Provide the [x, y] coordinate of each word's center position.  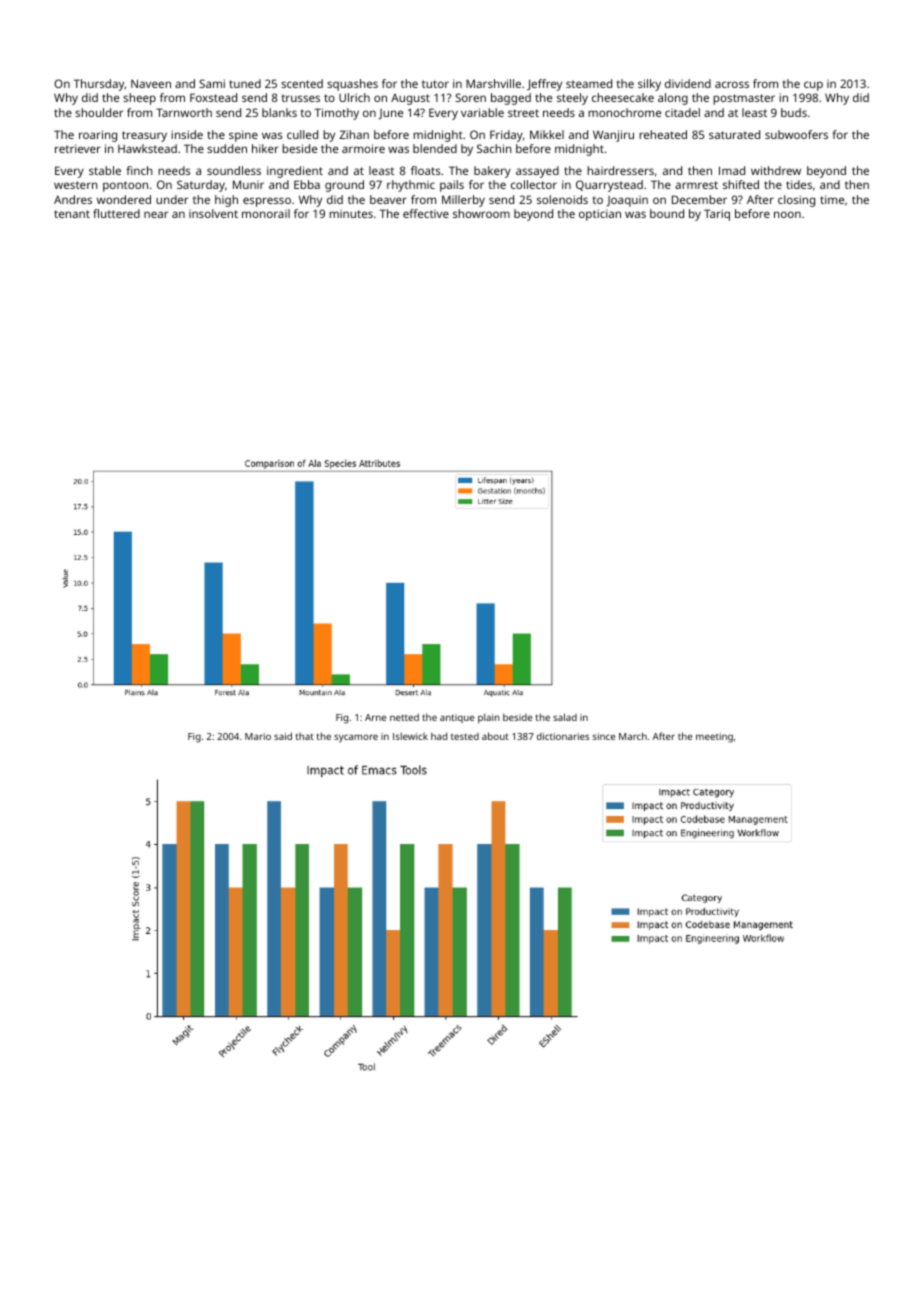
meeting [714, 738]
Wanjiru [613, 136]
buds [794, 112]
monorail [266, 213]
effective [426, 213]
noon [787, 214]
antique [457, 718]
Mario [258, 736]
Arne [375, 717]
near [156, 214]
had [439, 736]
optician [600, 215]
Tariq [717, 215]
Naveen [151, 83]
